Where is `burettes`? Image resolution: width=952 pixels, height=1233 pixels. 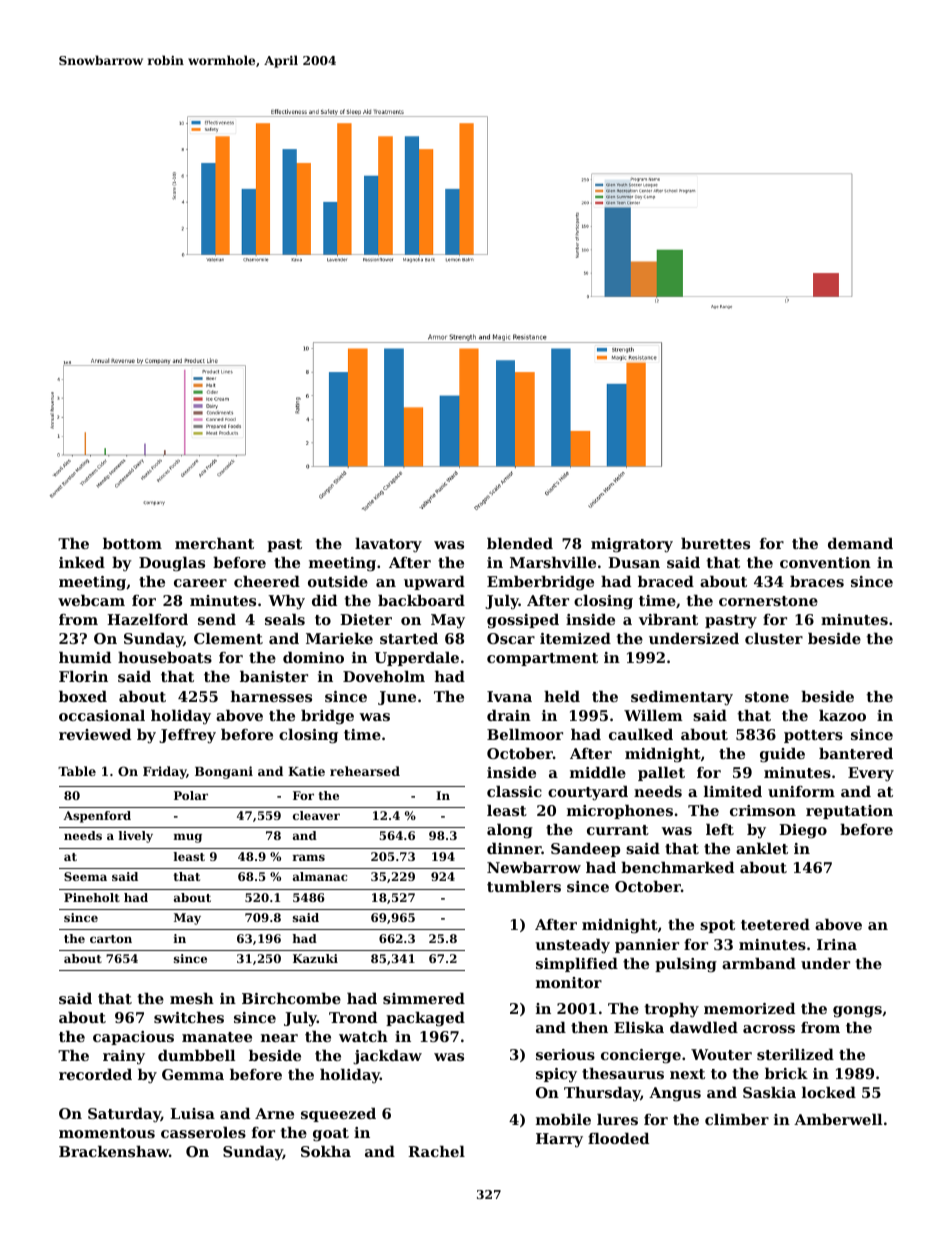 burettes is located at coordinates (715, 543).
